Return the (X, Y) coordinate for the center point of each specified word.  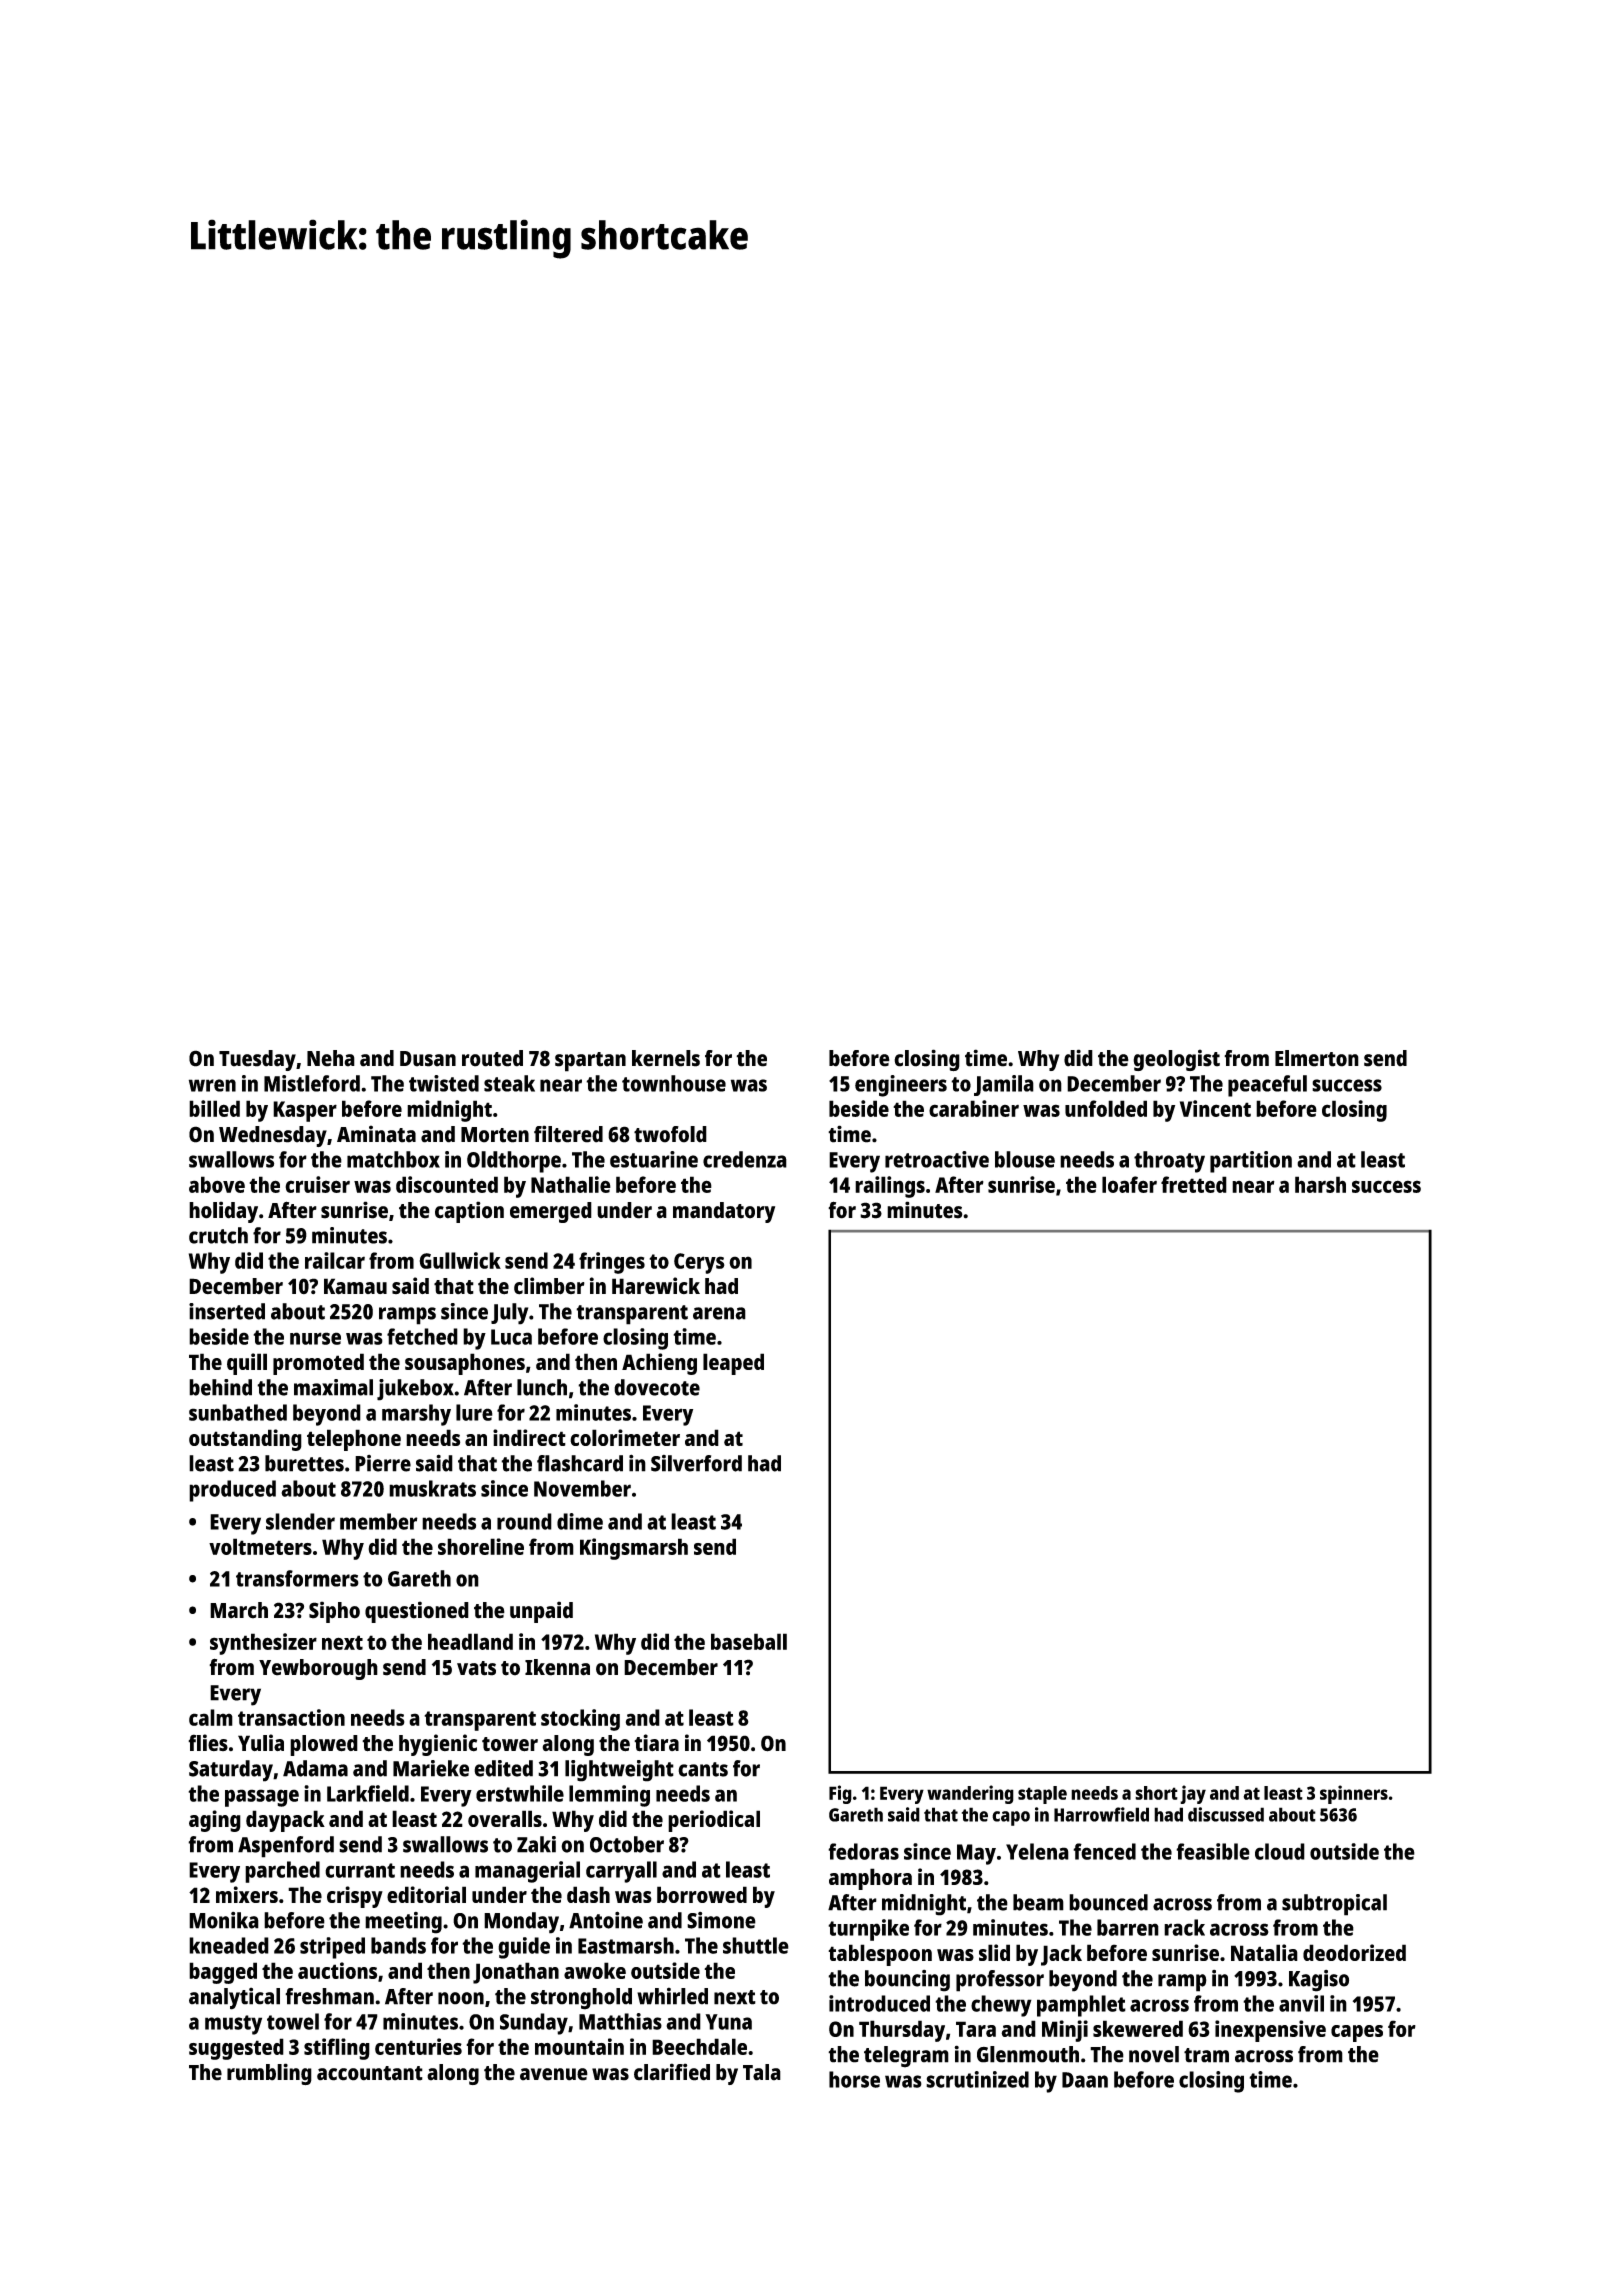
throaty (1169, 1162)
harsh (1320, 1184)
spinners (1354, 1794)
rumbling (269, 2074)
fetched (422, 1336)
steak (509, 1083)
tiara (656, 1743)
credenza (745, 1159)
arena (719, 1313)
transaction (291, 1717)
